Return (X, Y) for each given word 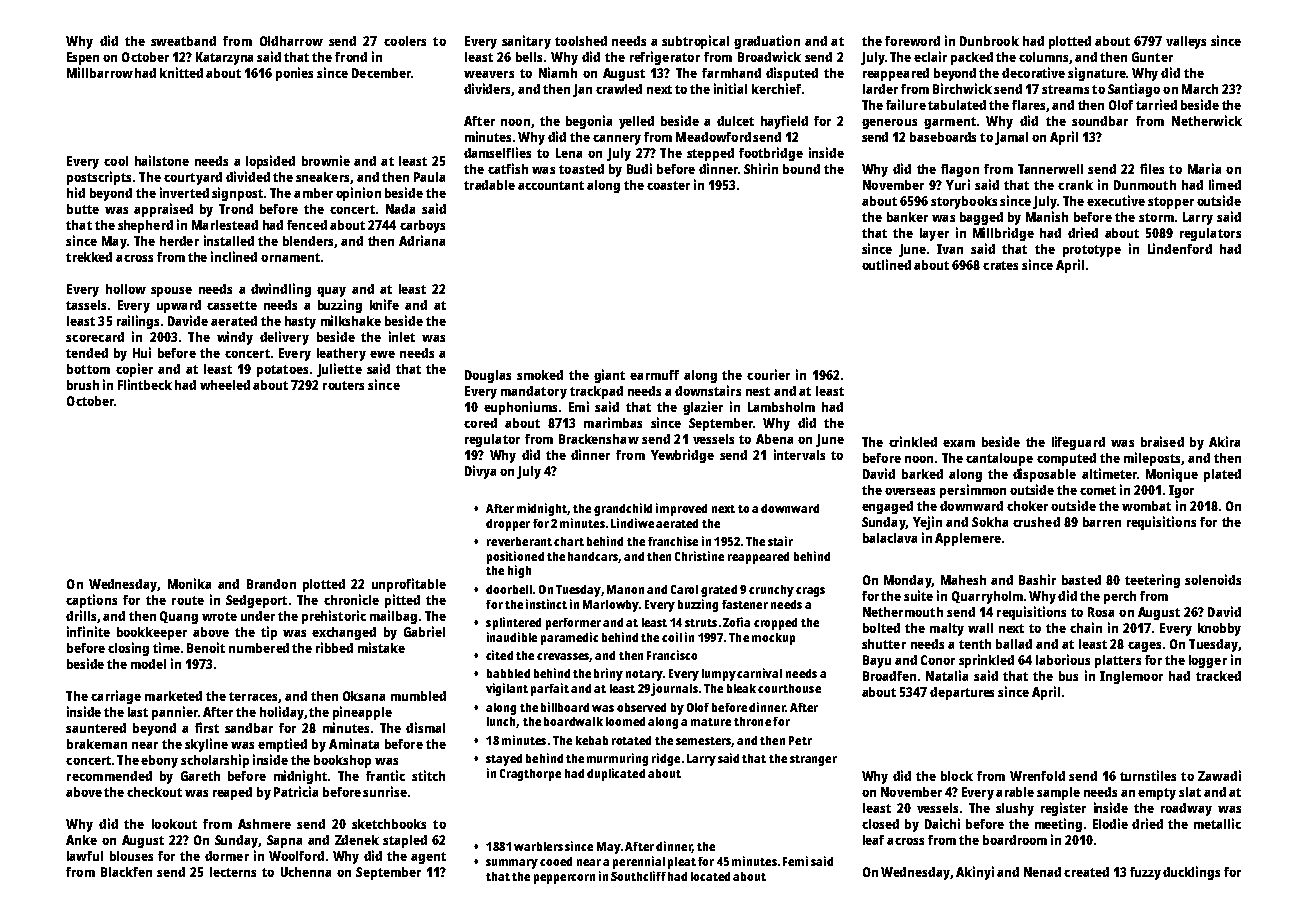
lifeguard (1078, 443)
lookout (174, 824)
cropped (775, 624)
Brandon (271, 584)
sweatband (183, 41)
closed (880, 824)
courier (768, 374)
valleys (1186, 42)
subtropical (695, 42)
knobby (1219, 629)
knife (384, 304)
